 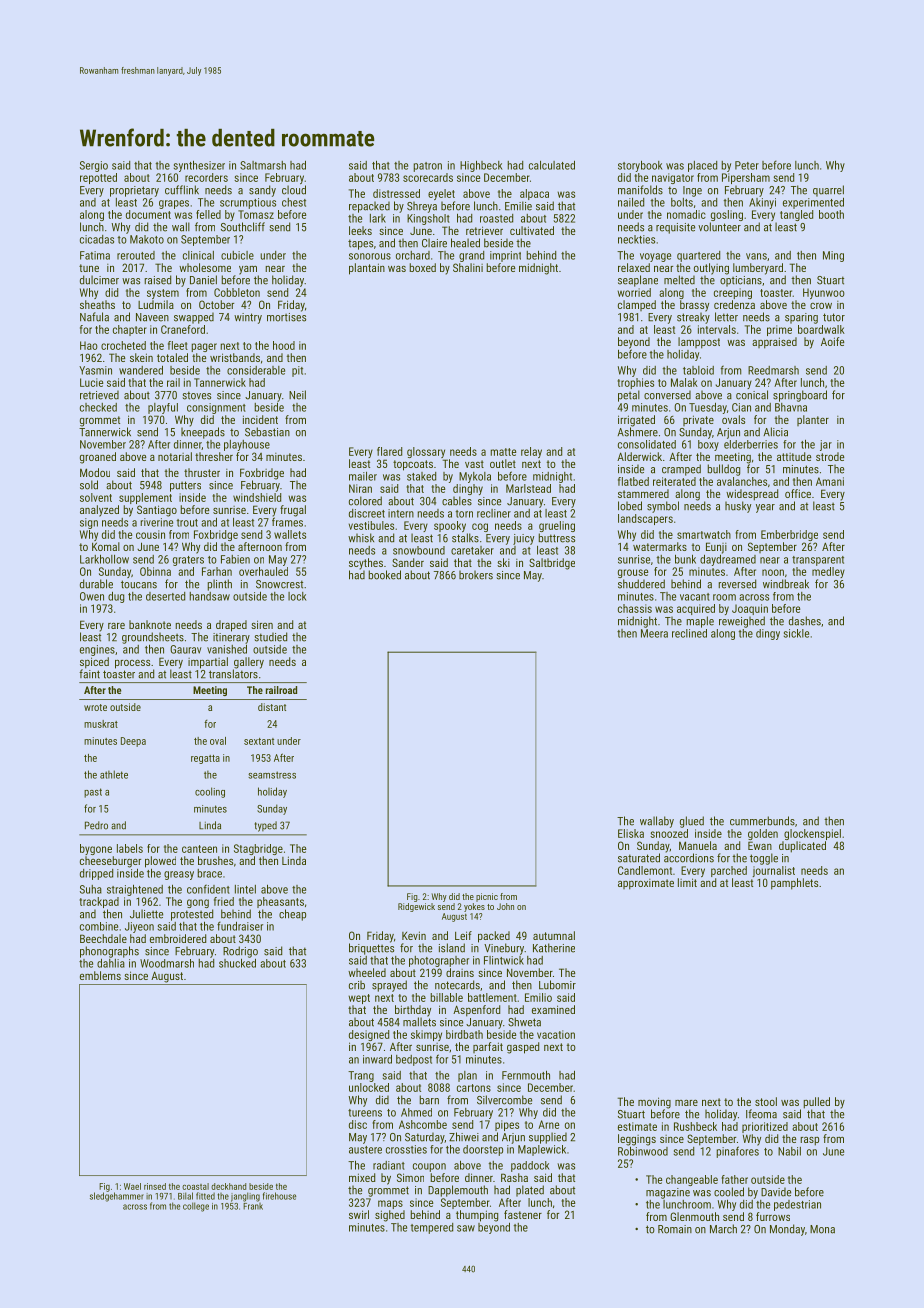 I want to click on Ridgewick, so click(x=416, y=907).
